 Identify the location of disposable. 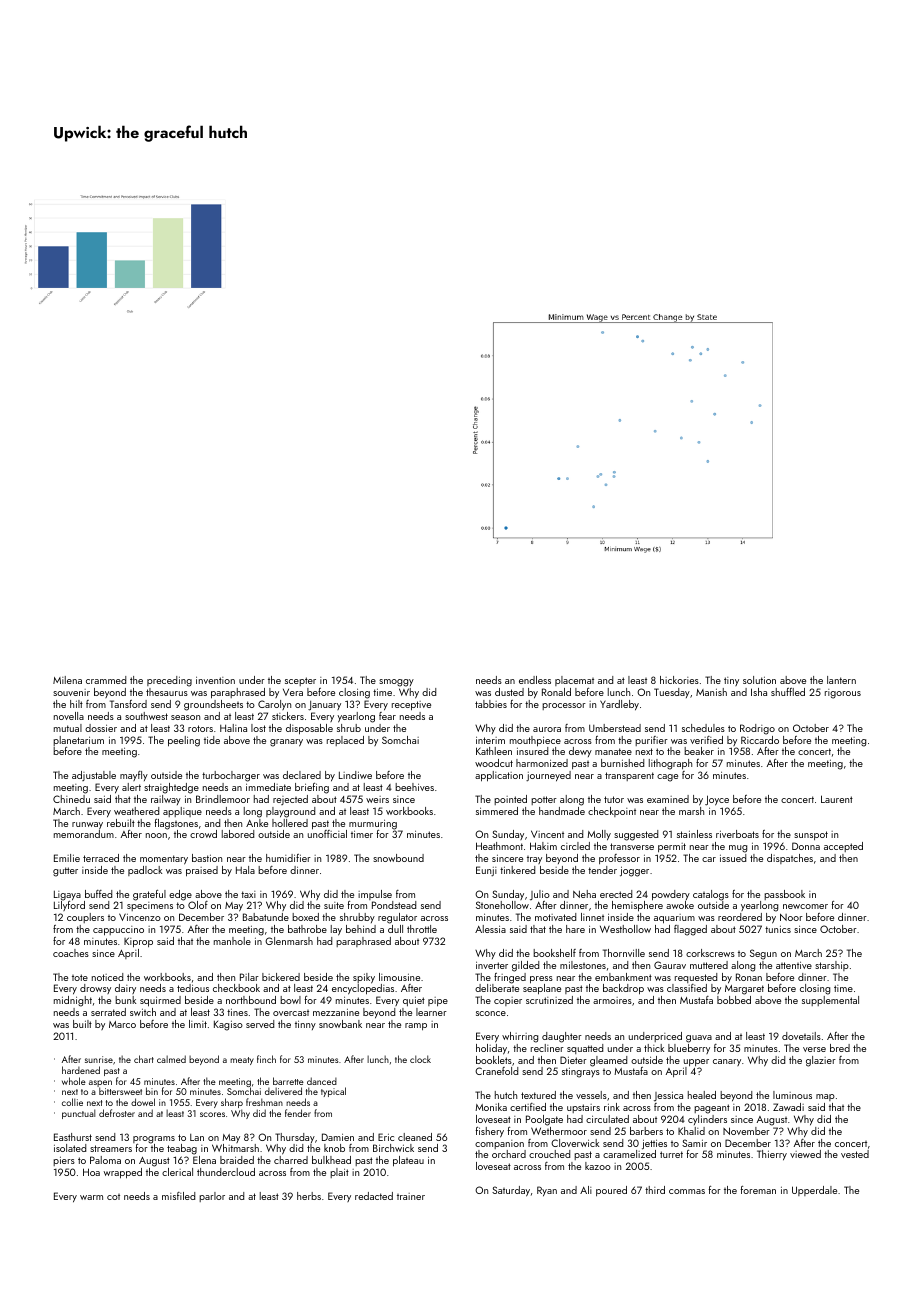
(309, 729).
